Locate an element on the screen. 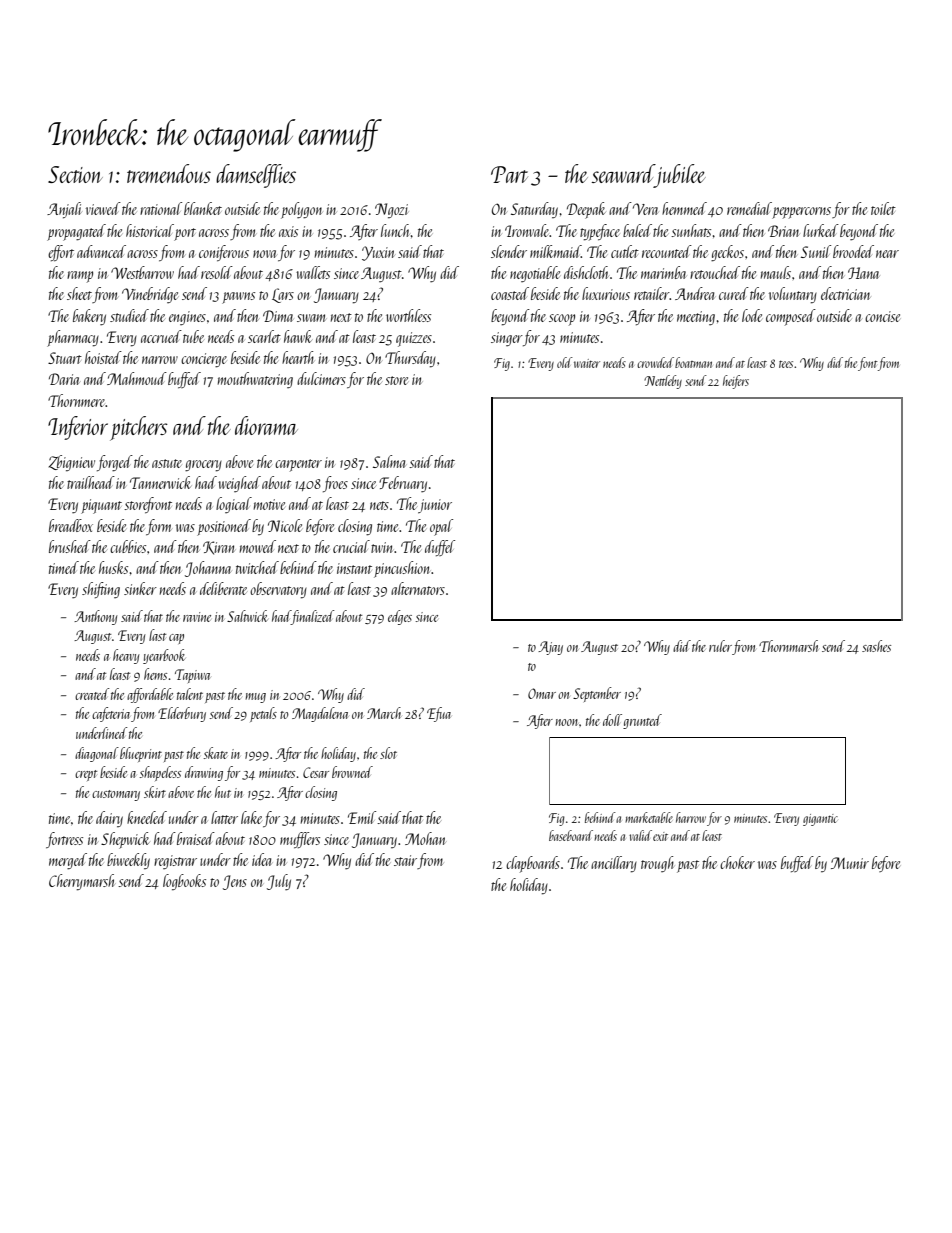 Image resolution: width=952 pixels, height=1233 pixels. jubilee is located at coordinates (680, 176).
